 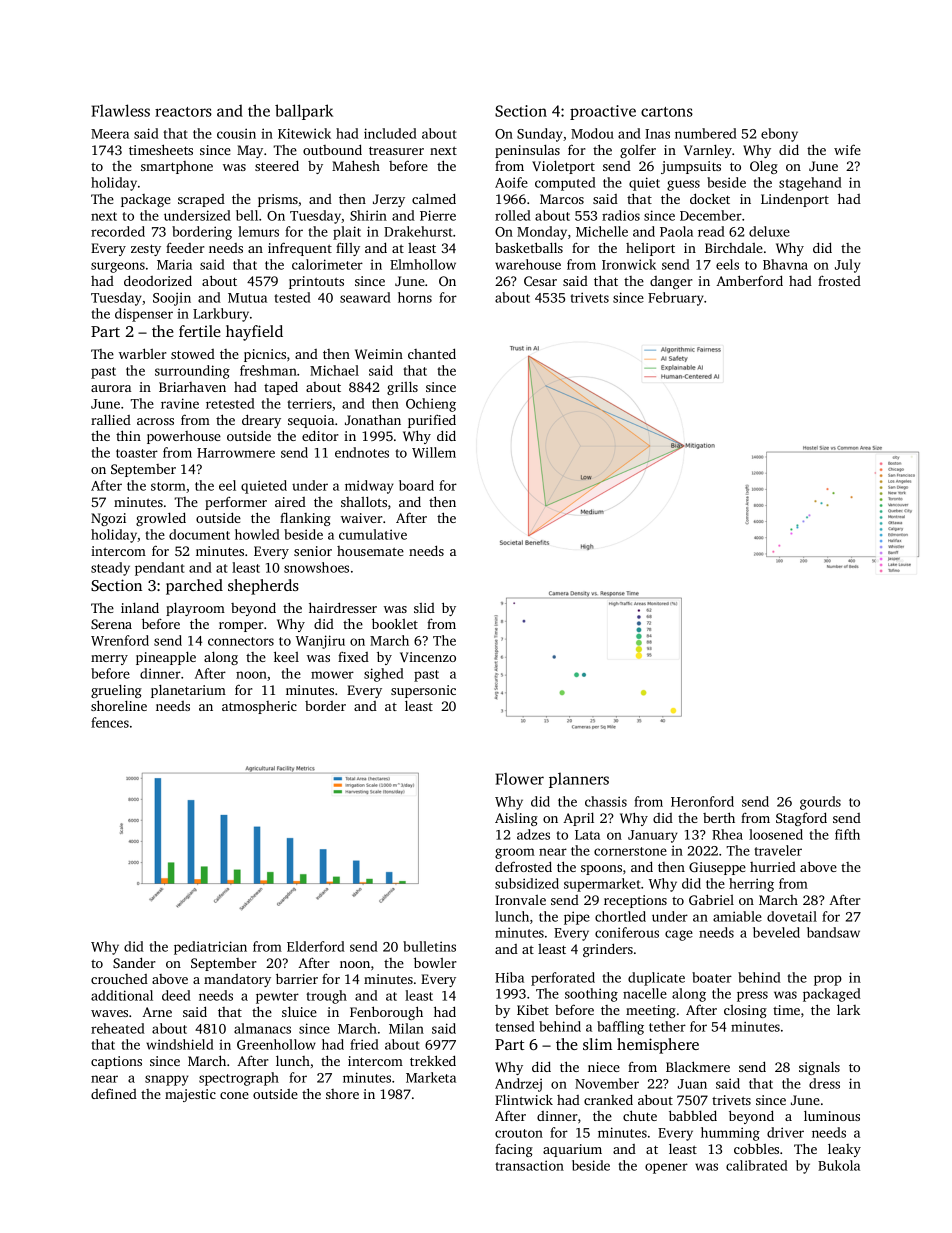 I want to click on Giuseppe, so click(x=717, y=868).
